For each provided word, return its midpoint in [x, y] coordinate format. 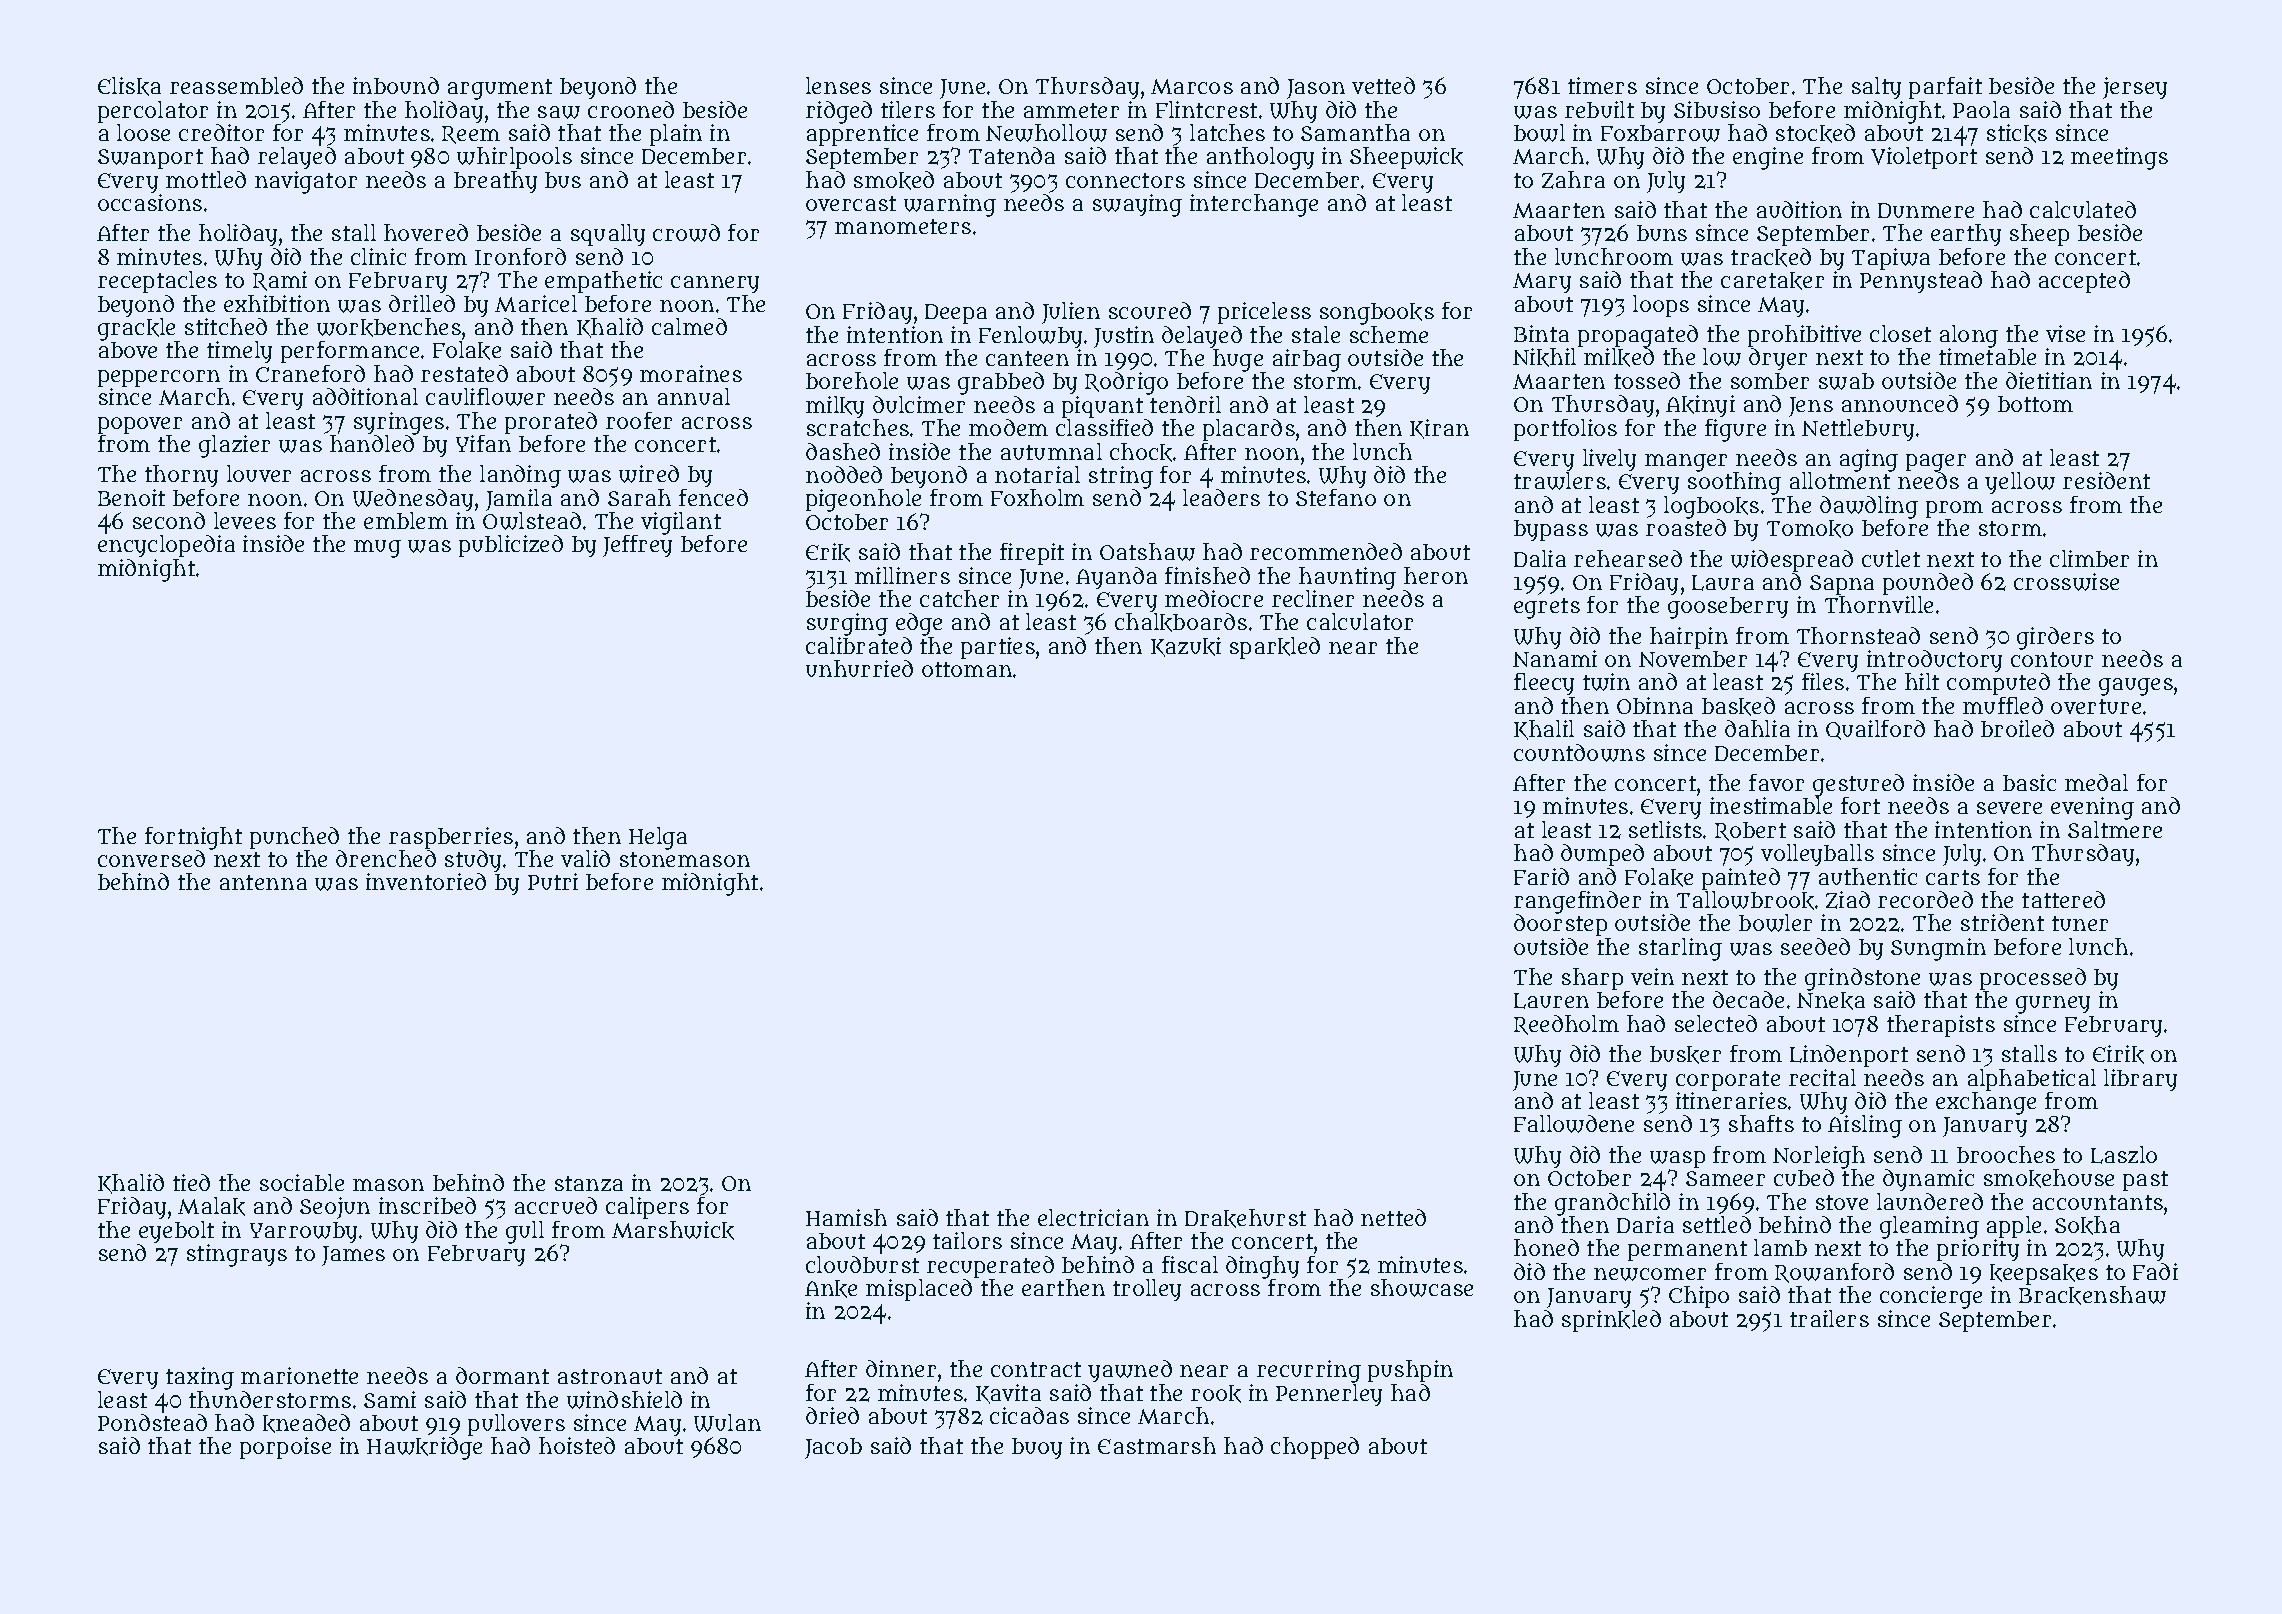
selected [1716, 1023]
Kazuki [1186, 647]
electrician [1093, 1217]
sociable [302, 1182]
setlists [1665, 829]
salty [1876, 88]
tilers [908, 109]
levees [245, 520]
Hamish [846, 1217]
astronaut [610, 1376]
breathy [495, 182]
